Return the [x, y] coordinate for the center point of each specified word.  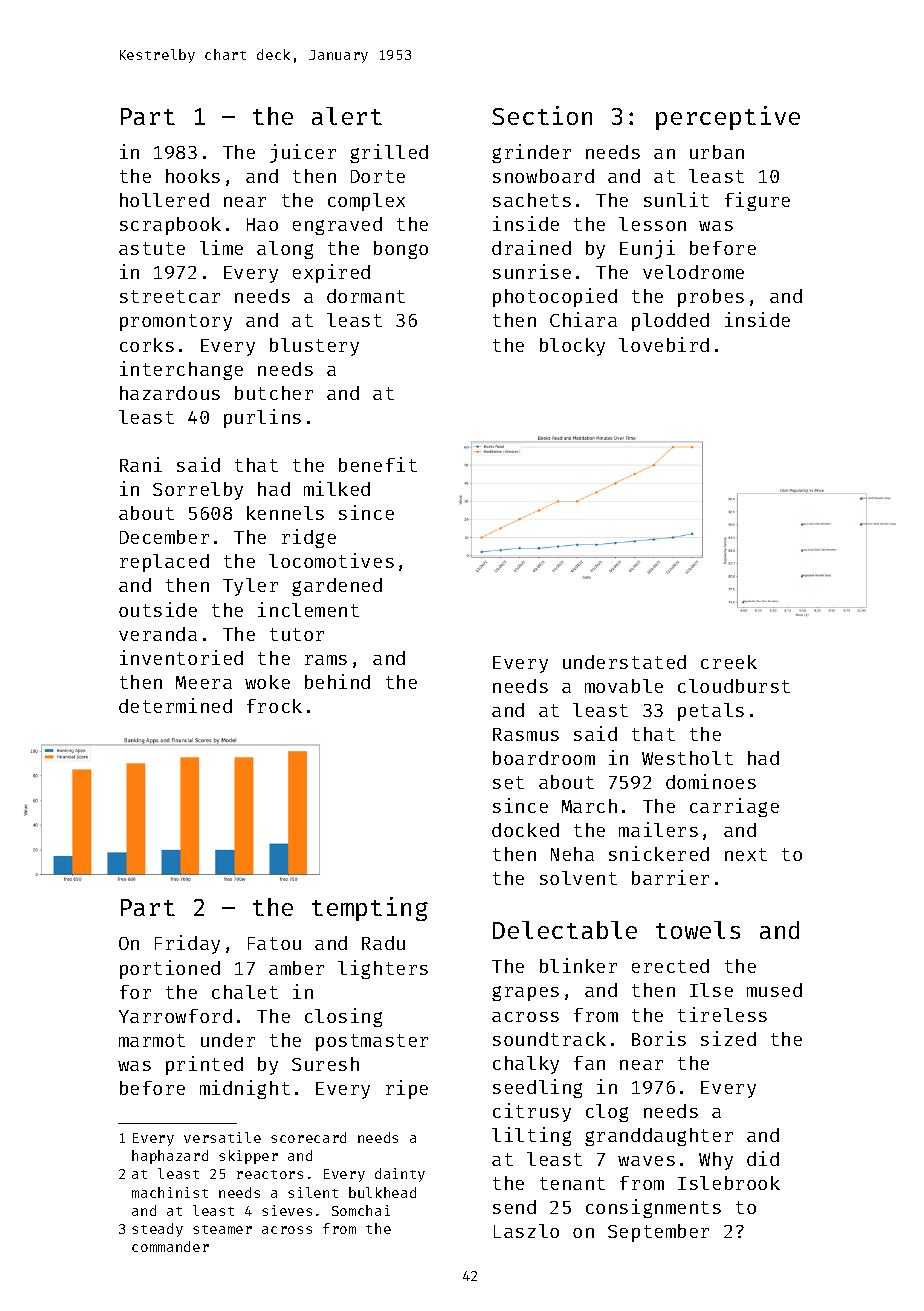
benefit [378, 464]
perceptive [728, 118]
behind [337, 681]
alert [347, 116]
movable [624, 686]
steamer [222, 1229]
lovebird [664, 344]
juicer [303, 153]
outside [158, 609]
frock [274, 706]
